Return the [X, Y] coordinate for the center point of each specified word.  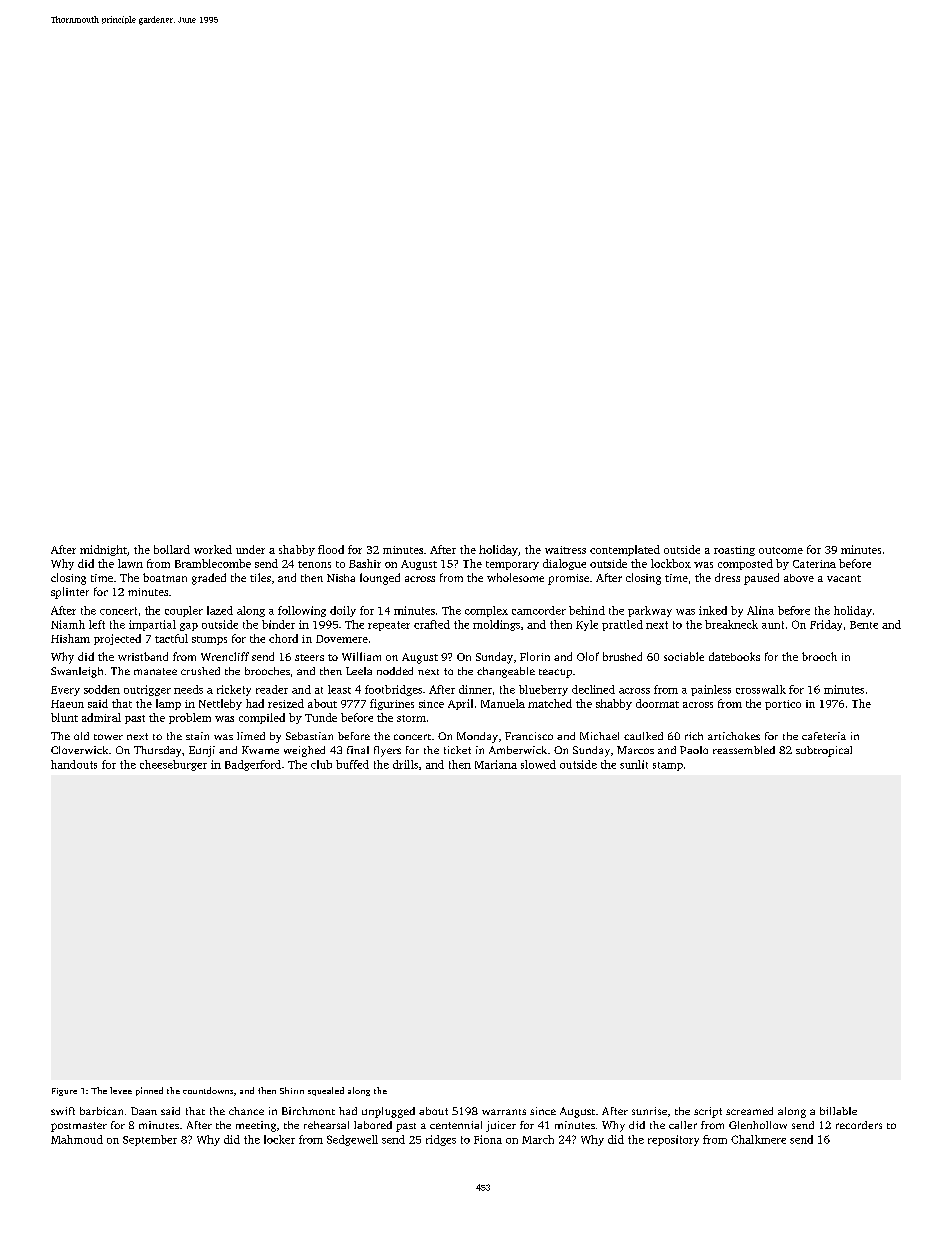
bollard [172, 549]
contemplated [625, 550]
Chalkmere [758, 1139]
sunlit [634, 764]
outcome [781, 550]
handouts [74, 764]
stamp [668, 766]
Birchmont [308, 1111]
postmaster [79, 1127]
